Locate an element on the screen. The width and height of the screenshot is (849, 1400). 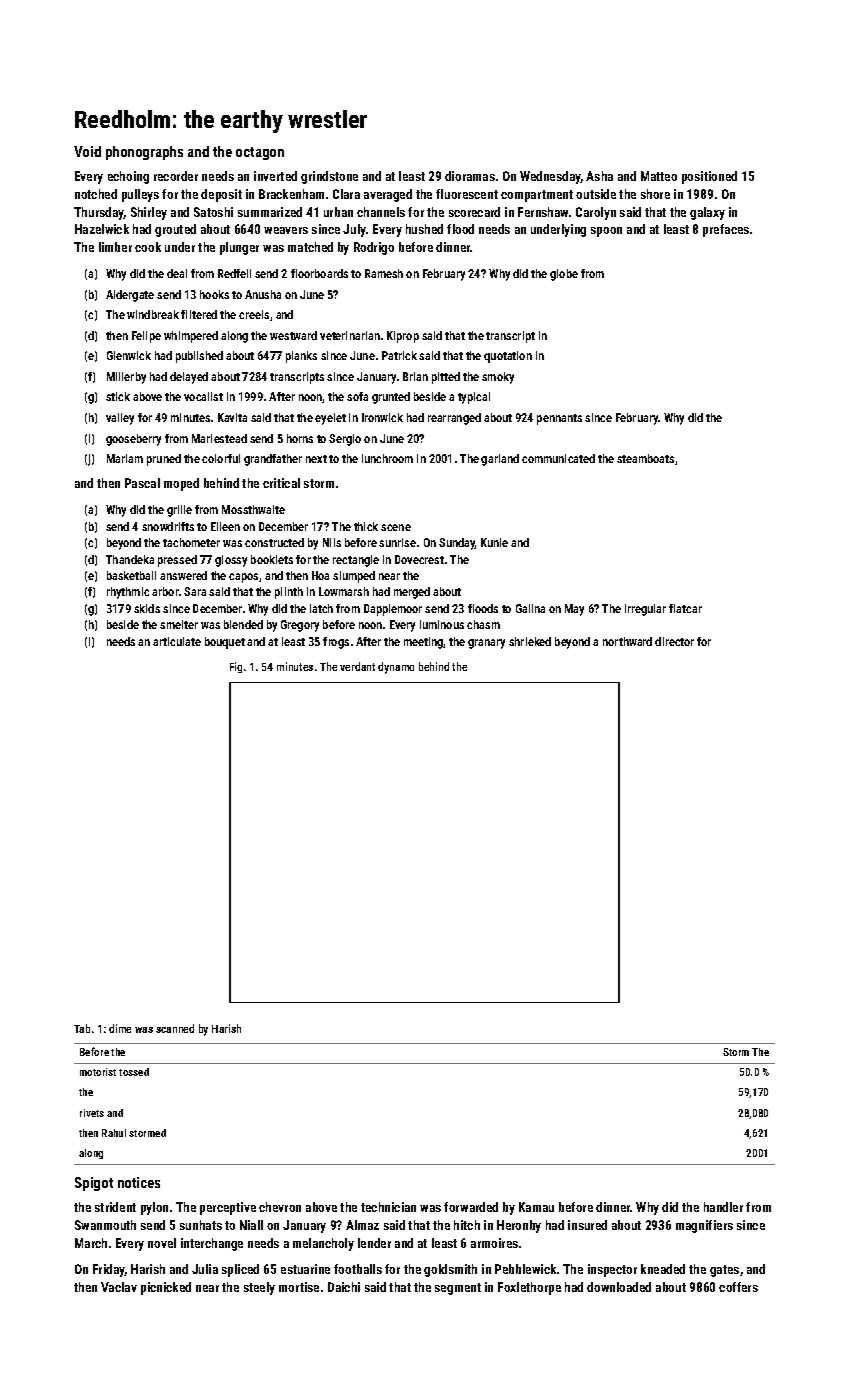
scanned is located at coordinates (175, 1028).
